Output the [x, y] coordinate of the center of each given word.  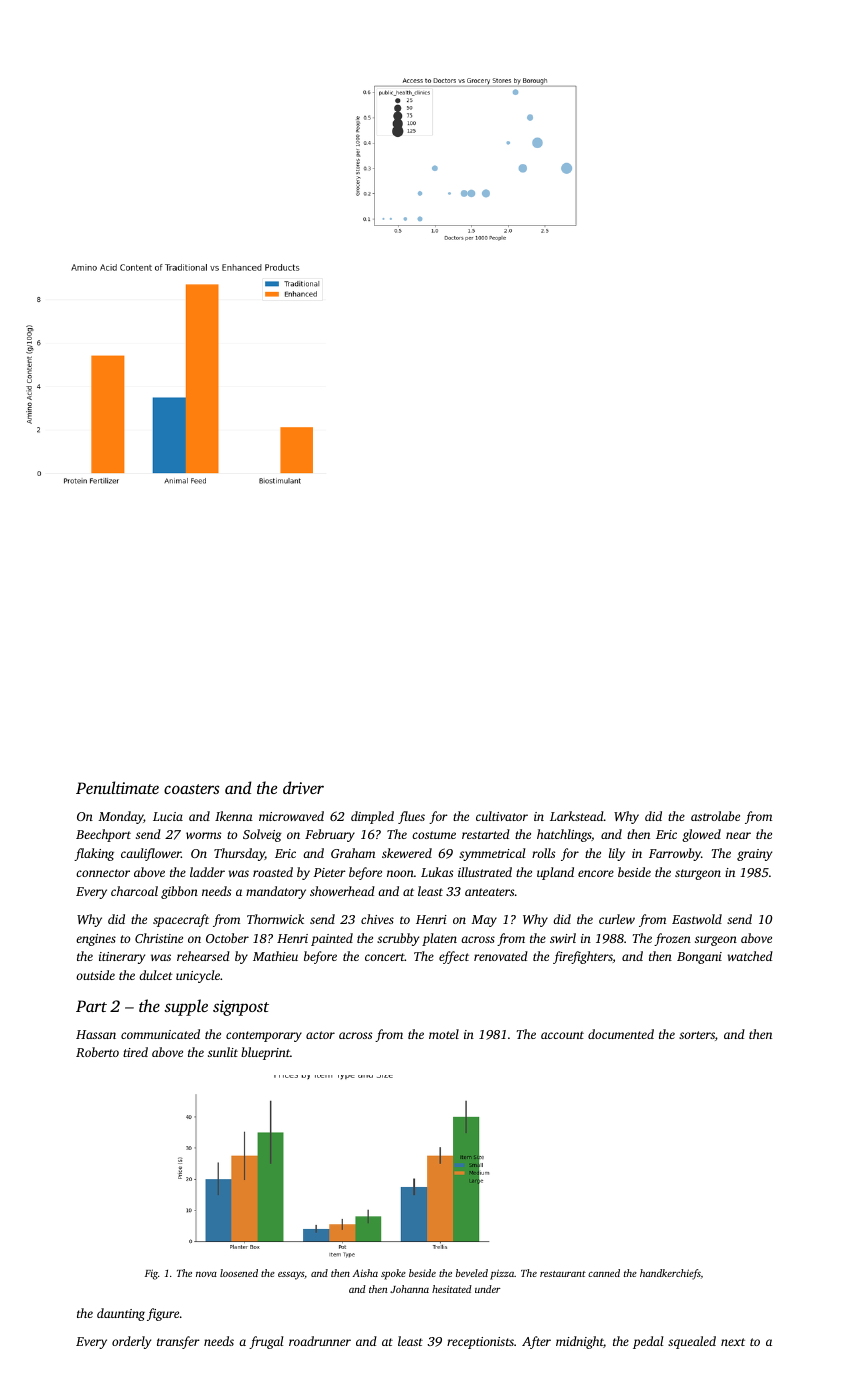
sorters [697, 1035]
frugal [266, 1342]
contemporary [264, 1036]
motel [444, 1034]
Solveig [262, 835]
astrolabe [715, 816]
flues [411, 817]
